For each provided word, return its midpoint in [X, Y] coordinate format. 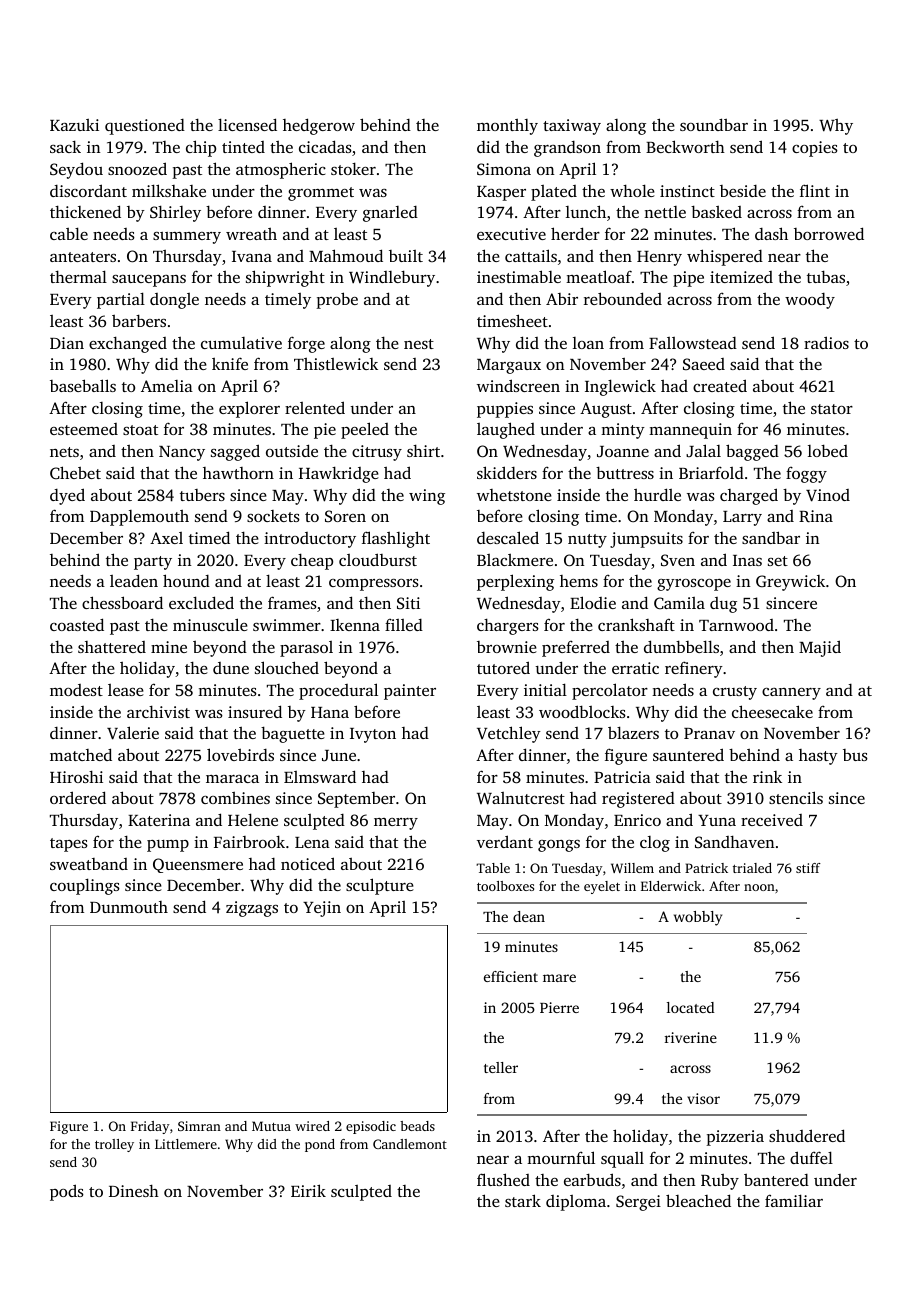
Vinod [828, 495]
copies [815, 149]
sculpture [380, 886]
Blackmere [515, 560]
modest [76, 690]
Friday [150, 1127]
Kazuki [74, 125]
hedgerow [319, 126]
